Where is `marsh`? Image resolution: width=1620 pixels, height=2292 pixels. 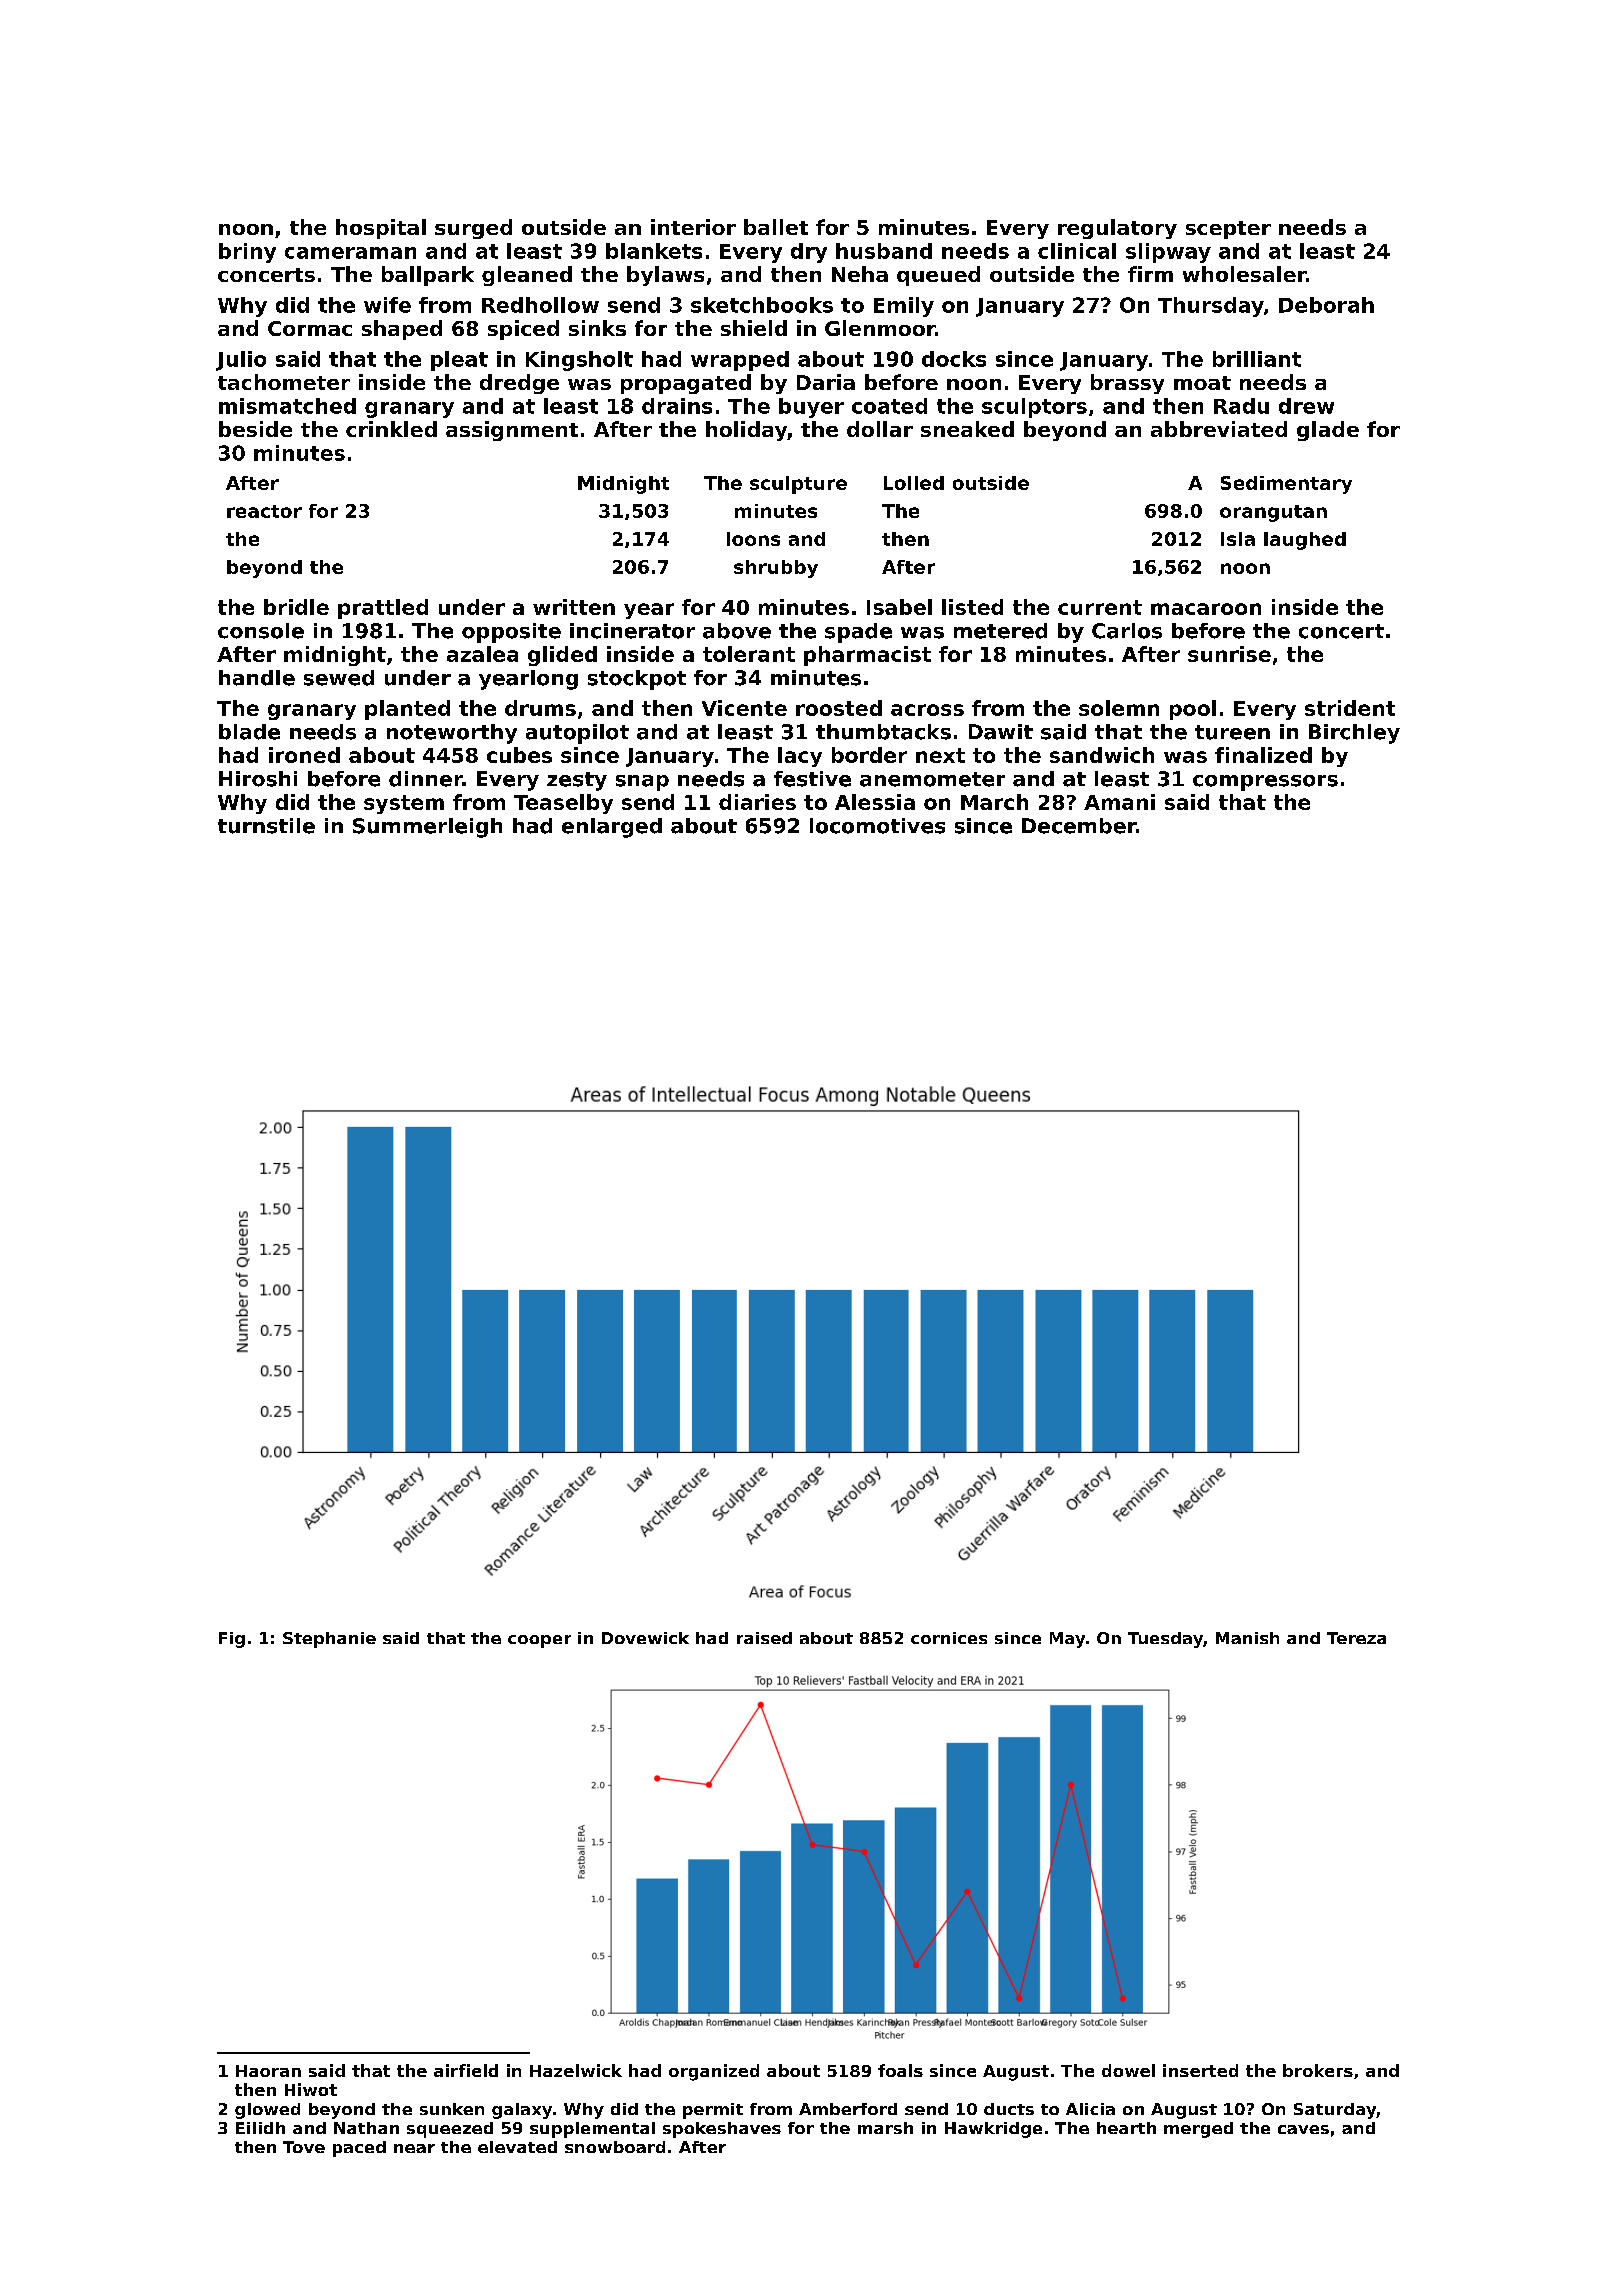 marsh is located at coordinates (885, 2128).
